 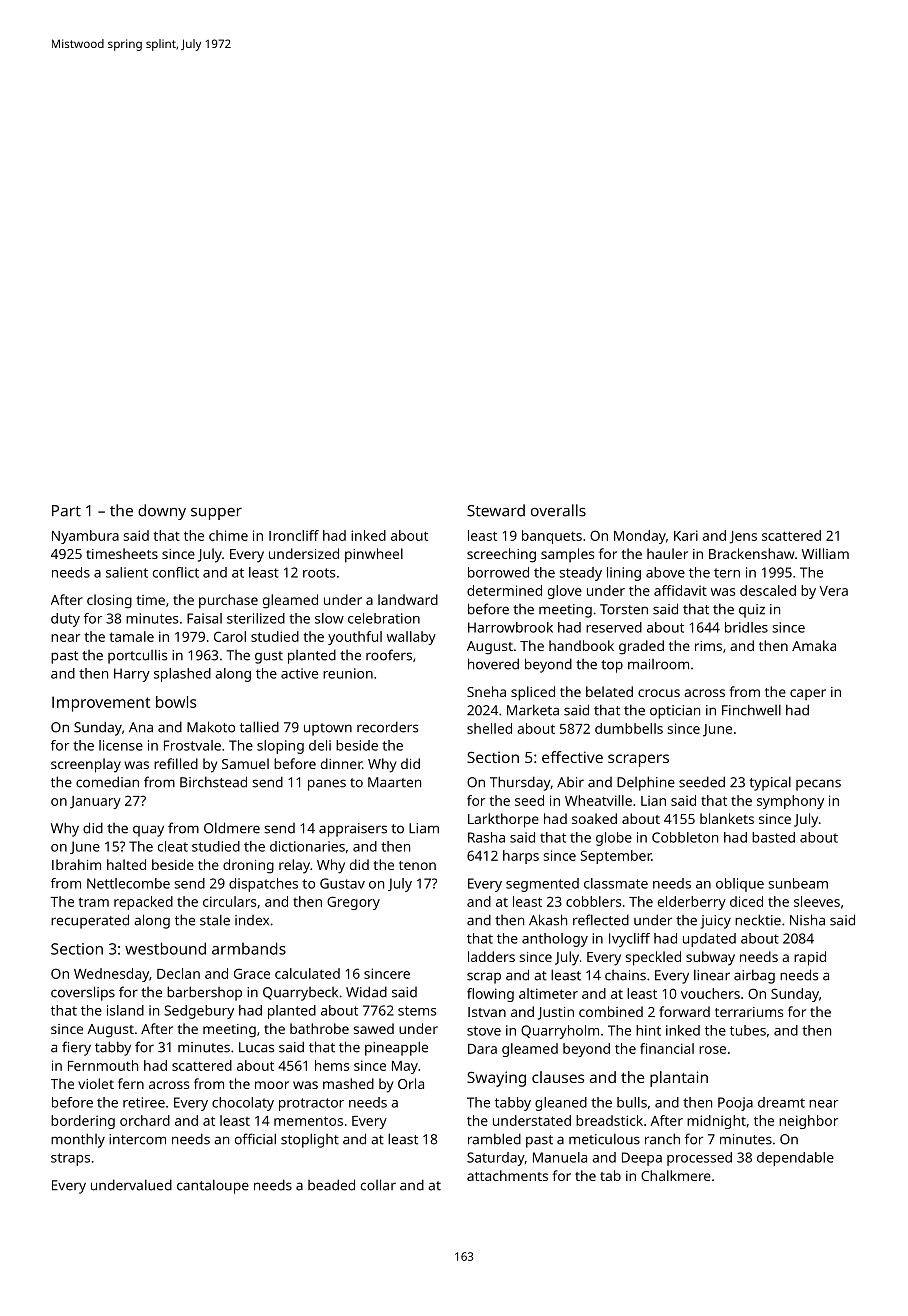 I want to click on salient, so click(x=127, y=572).
